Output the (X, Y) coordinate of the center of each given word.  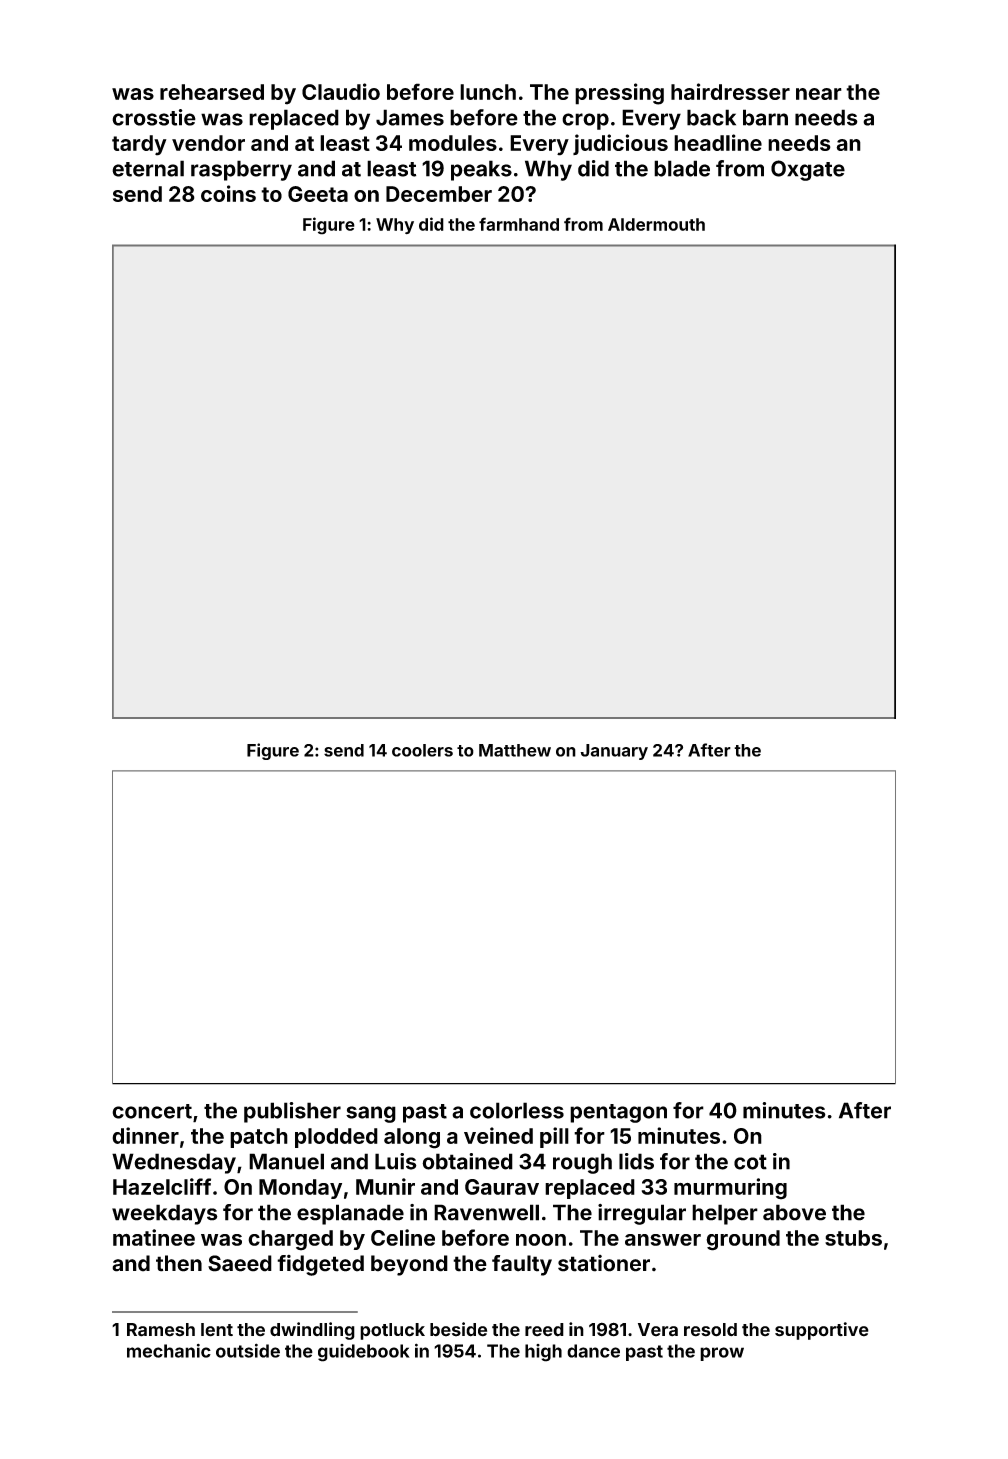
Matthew (515, 750)
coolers (422, 750)
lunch (488, 92)
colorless (517, 1110)
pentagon (618, 1113)
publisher (292, 1112)
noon (541, 1240)
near (819, 94)
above (794, 1212)
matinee (154, 1237)
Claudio (341, 91)
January (614, 752)
